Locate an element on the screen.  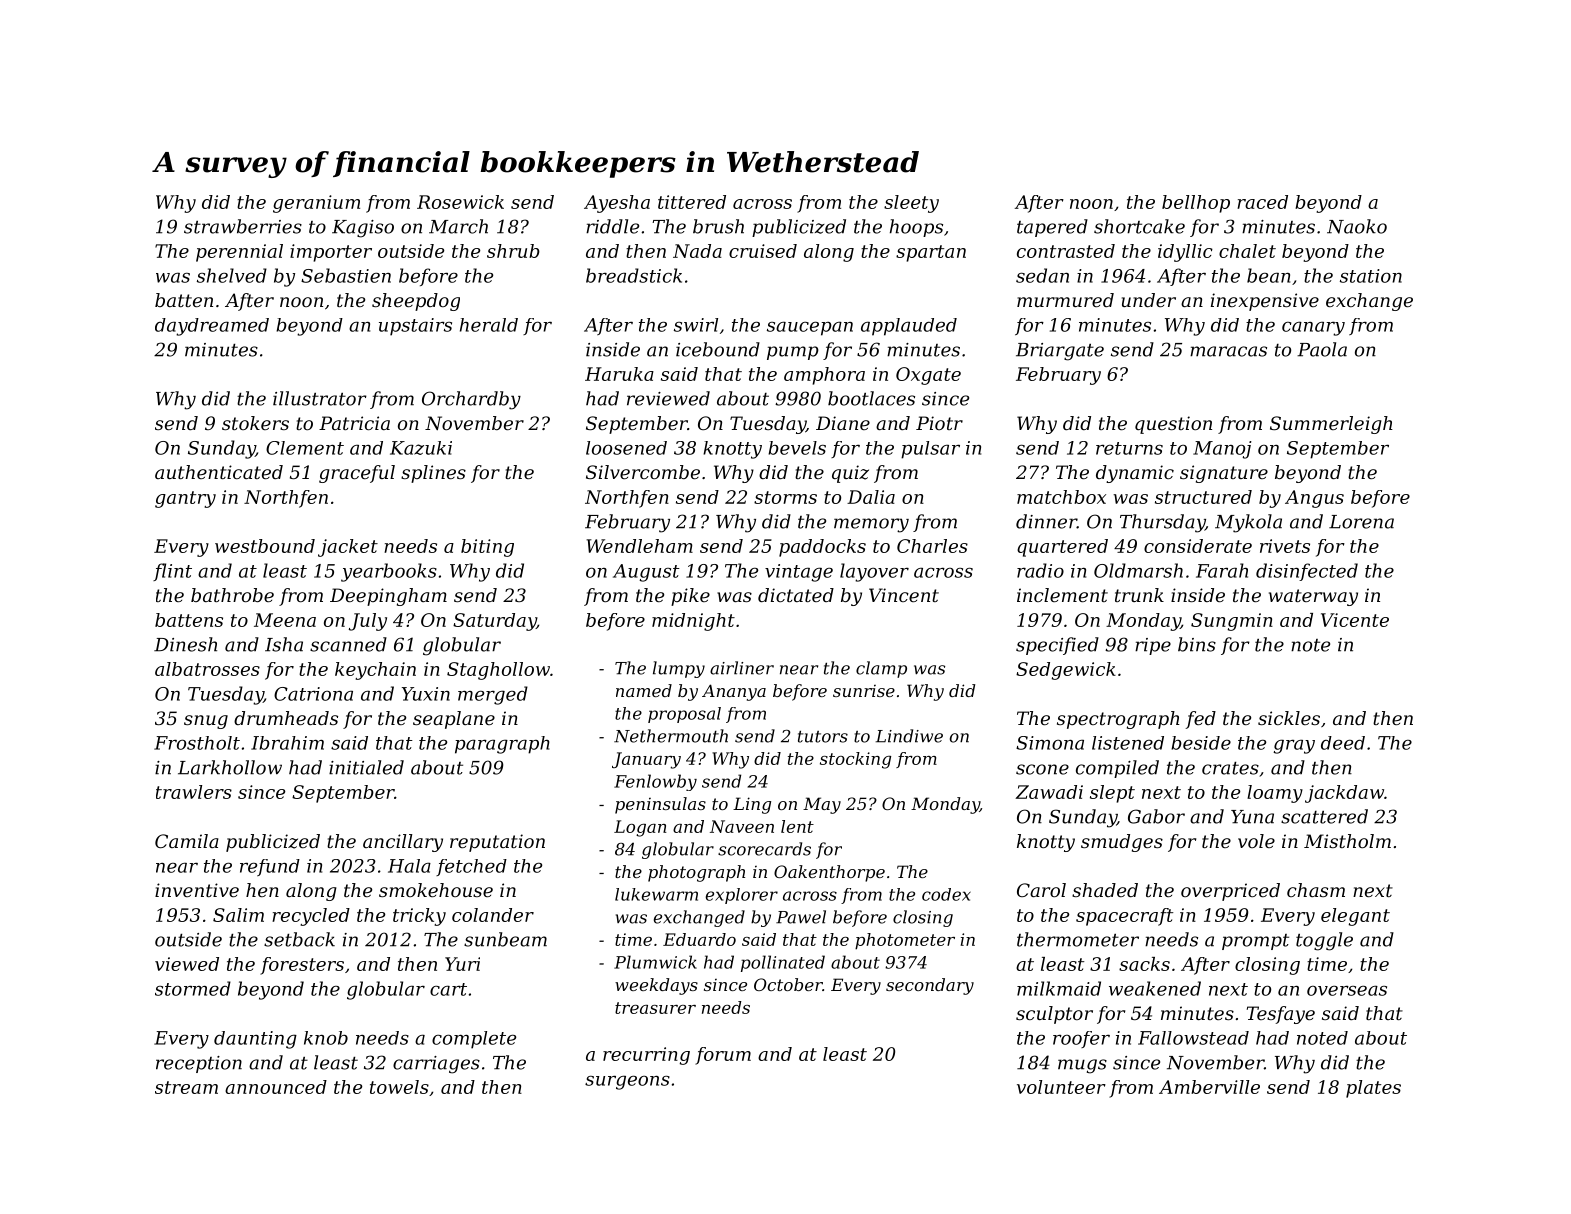
knob is located at coordinates (326, 1038).
